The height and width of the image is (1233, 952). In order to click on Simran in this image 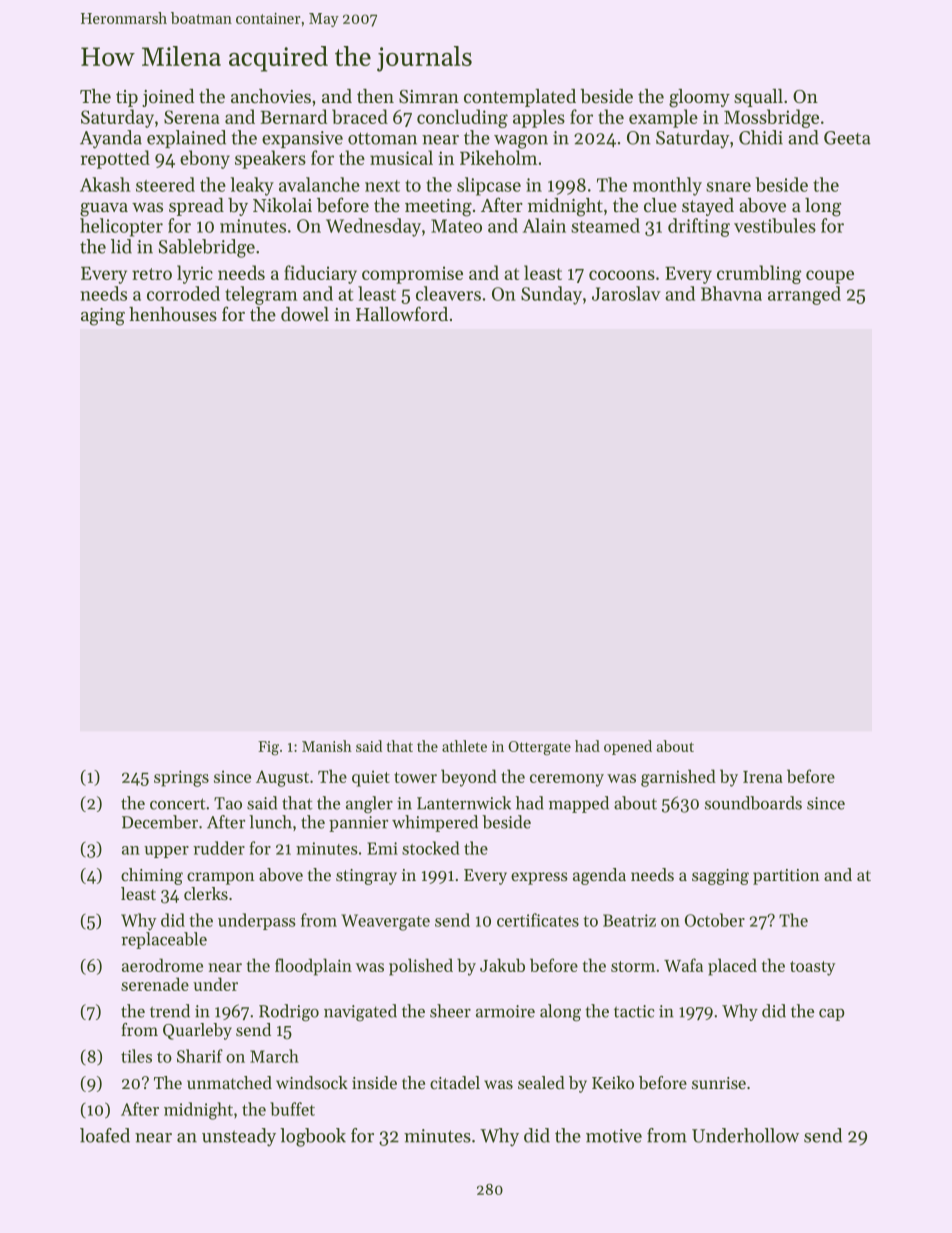, I will do `click(429, 97)`.
